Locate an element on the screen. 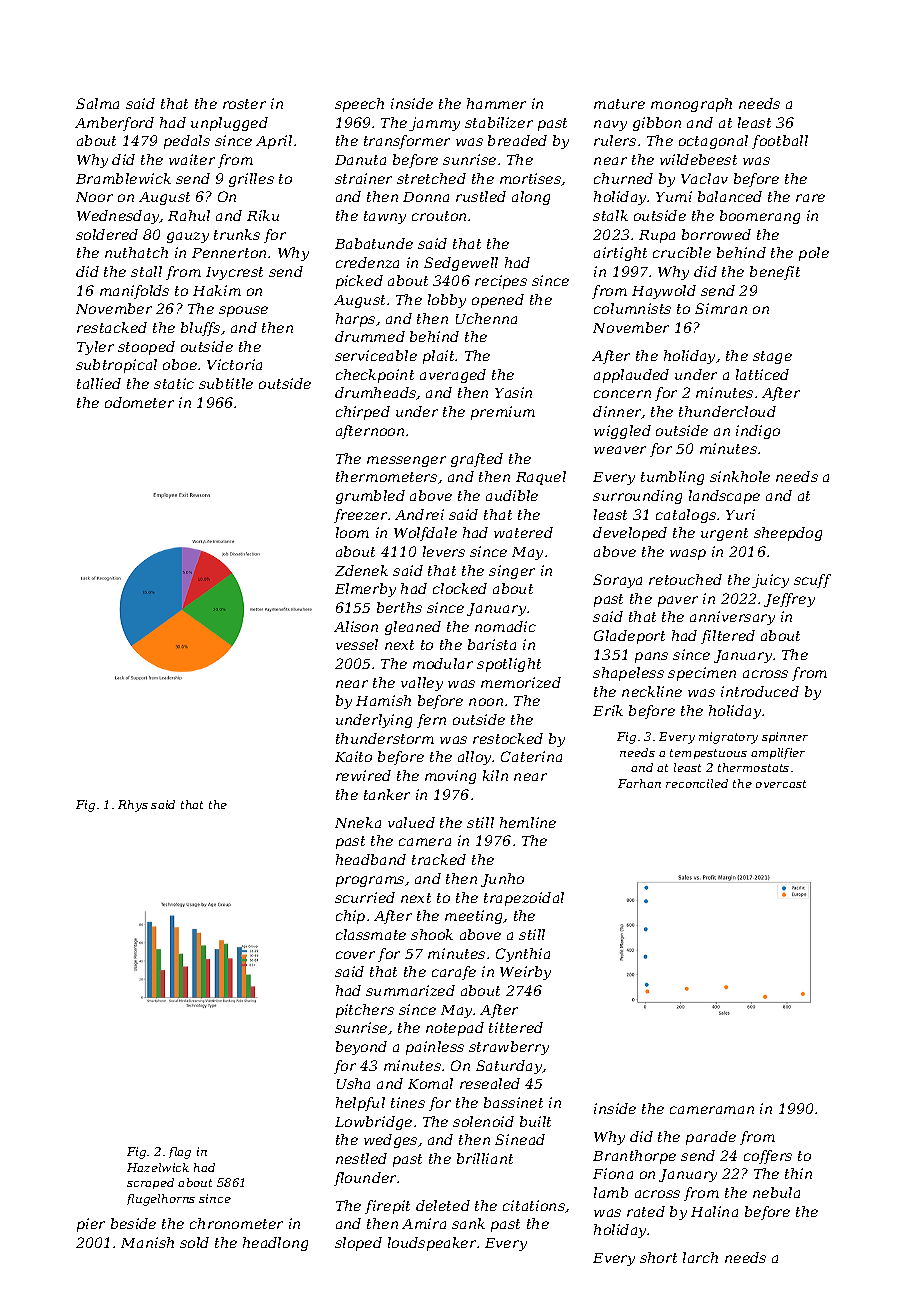  speech is located at coordinates (359, 105).
